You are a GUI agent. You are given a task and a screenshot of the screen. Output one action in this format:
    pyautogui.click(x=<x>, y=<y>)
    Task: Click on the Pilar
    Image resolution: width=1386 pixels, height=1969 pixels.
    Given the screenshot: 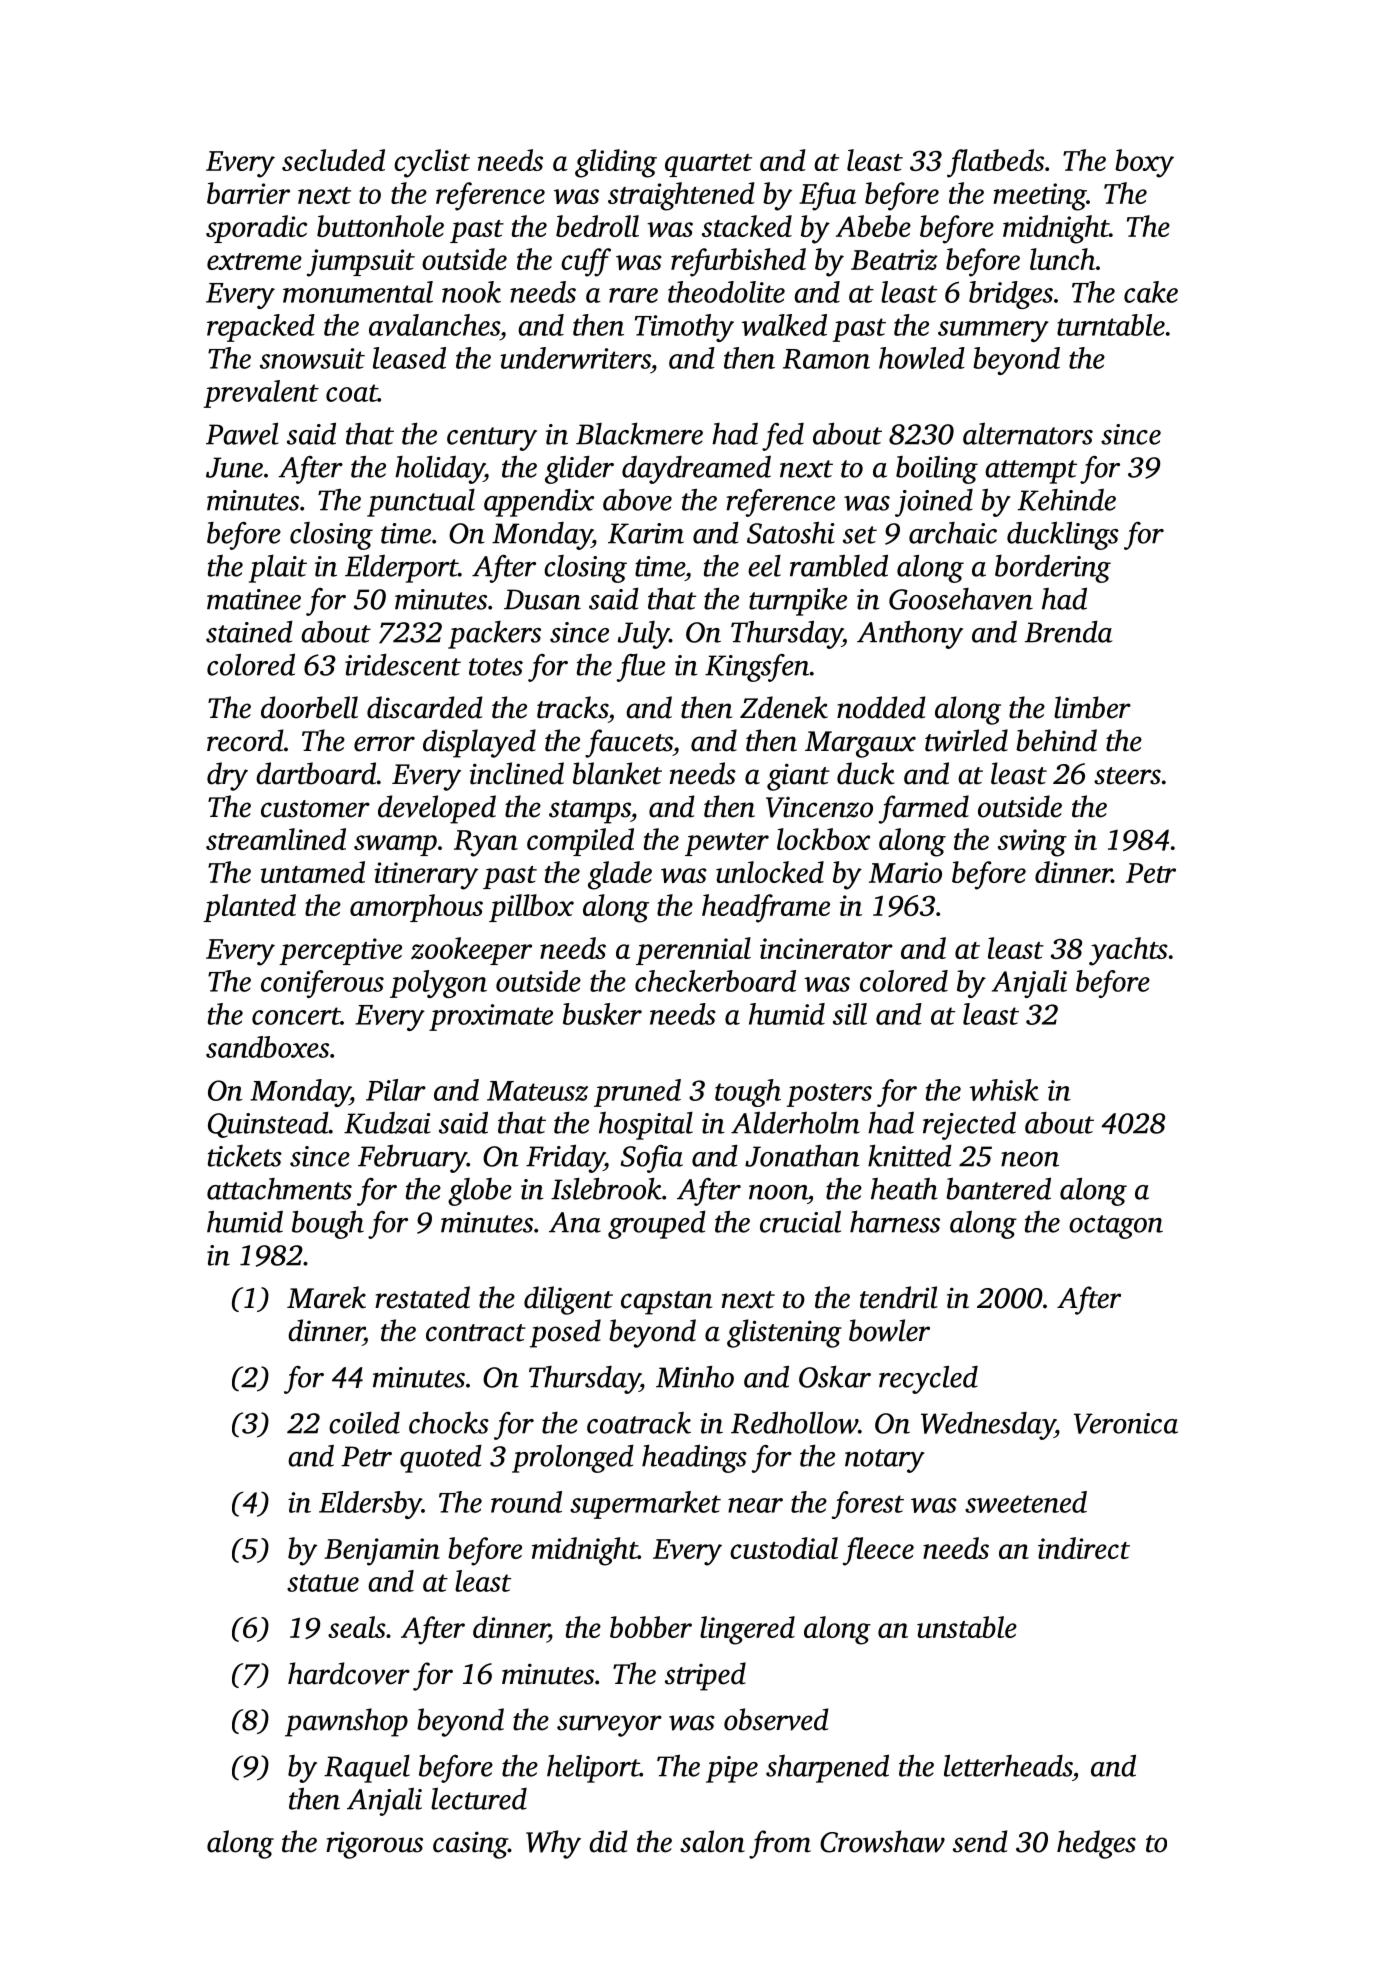 What is the action you would take?
    pyautogui.click(x=396, y=1090)
